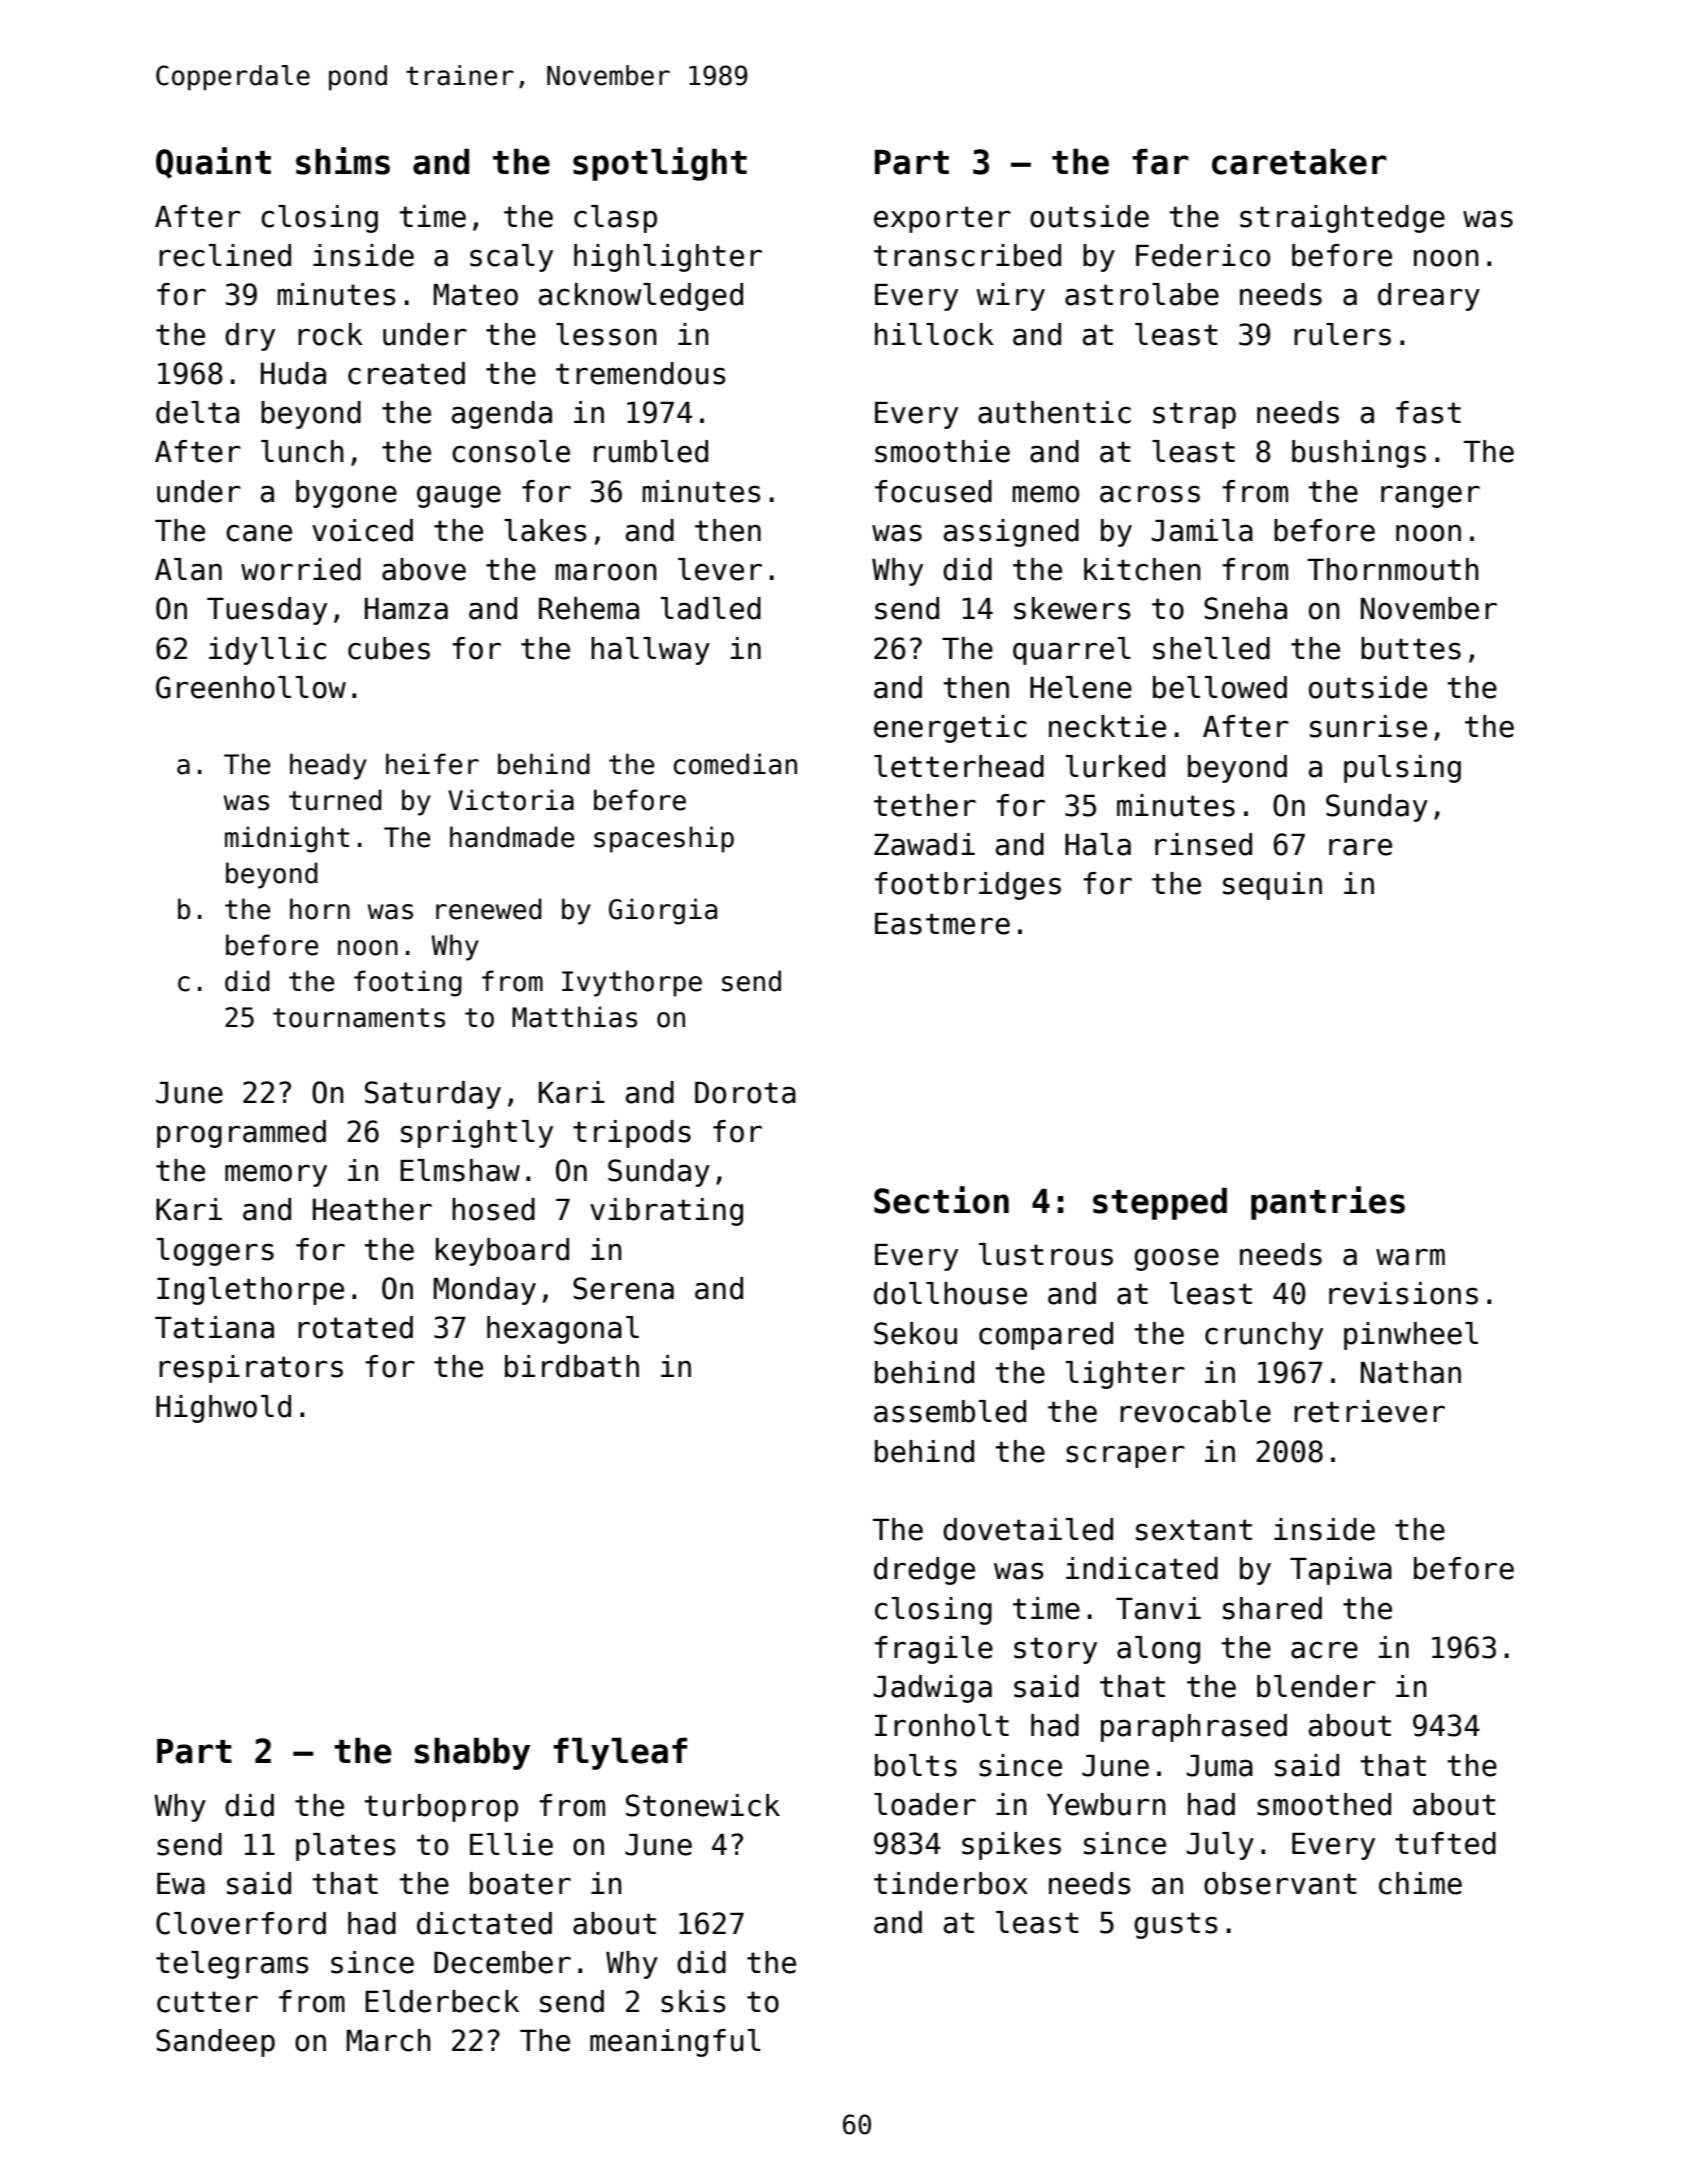 This page has width=1683, height=2178. Describe the element at coordinates (1429, 297) in the page. I see `dreary` at that location.
